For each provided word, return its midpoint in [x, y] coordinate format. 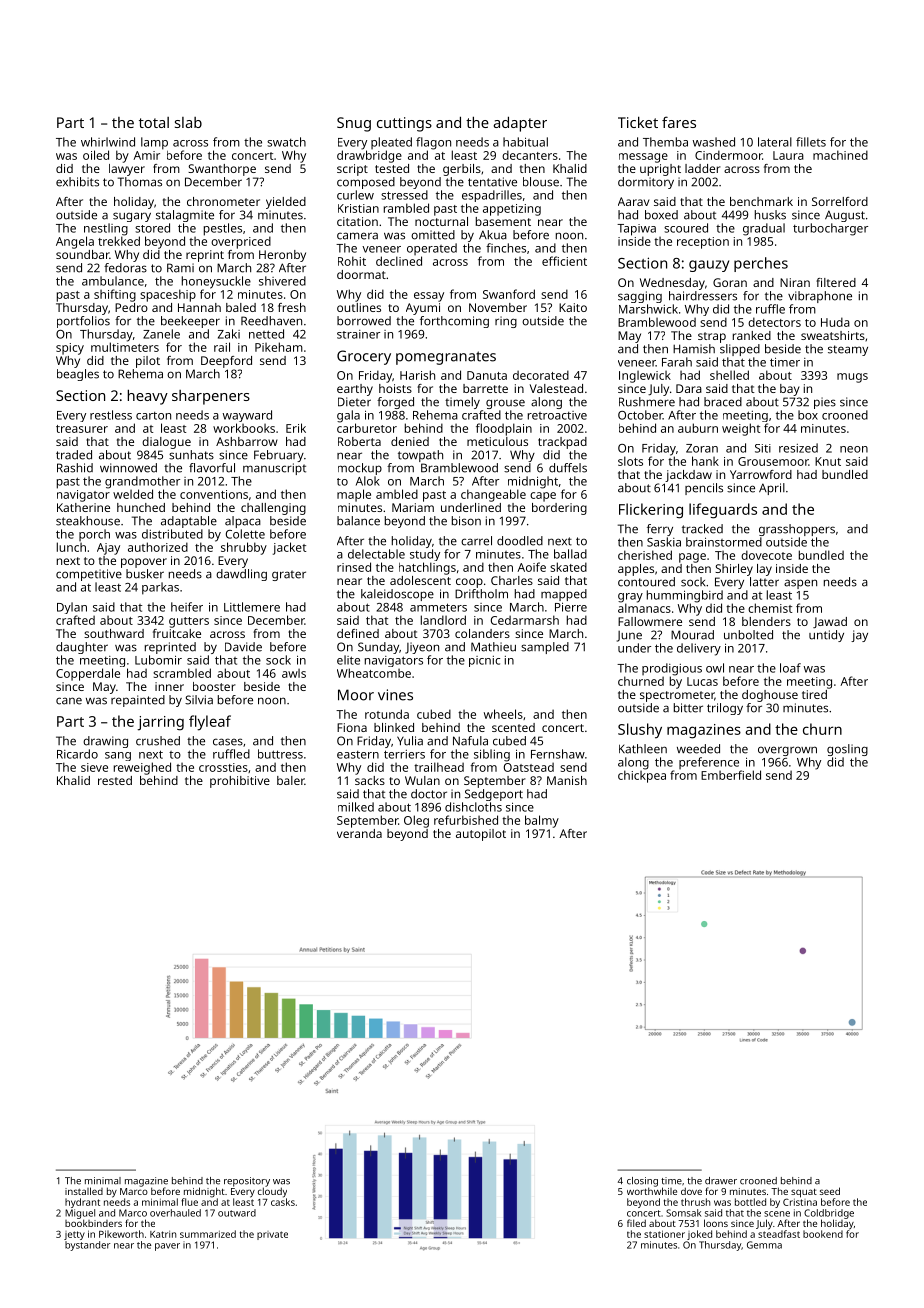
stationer [664, 1234]
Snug [354, 124]
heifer [187, 607]
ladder [703, 168]
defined [358, 633]
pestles [223, 229]
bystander [88, 1246]
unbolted [748, 635]
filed [636, 1223]
